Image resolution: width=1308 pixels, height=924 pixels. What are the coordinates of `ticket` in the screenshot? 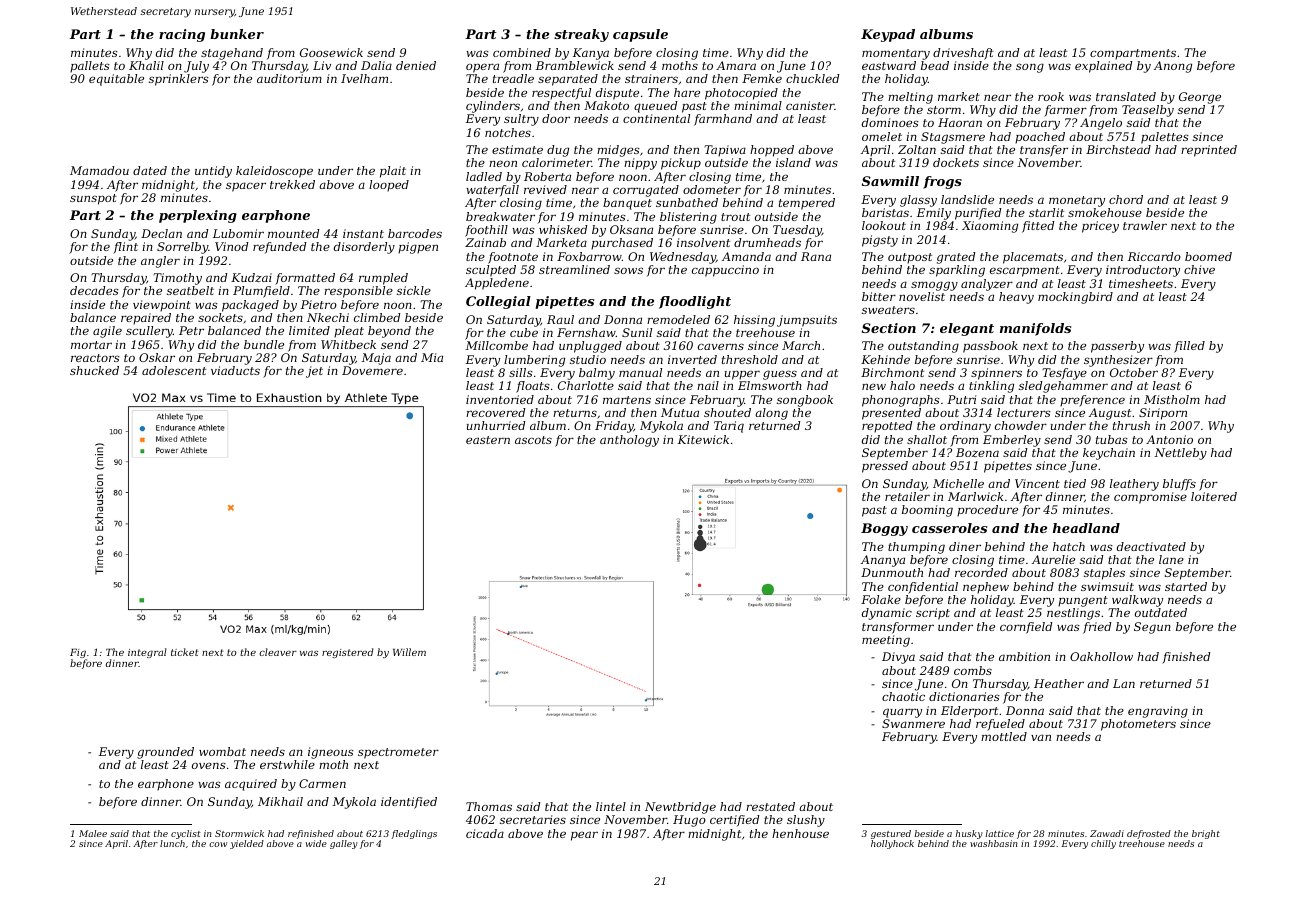 It's located at (185, 652).
